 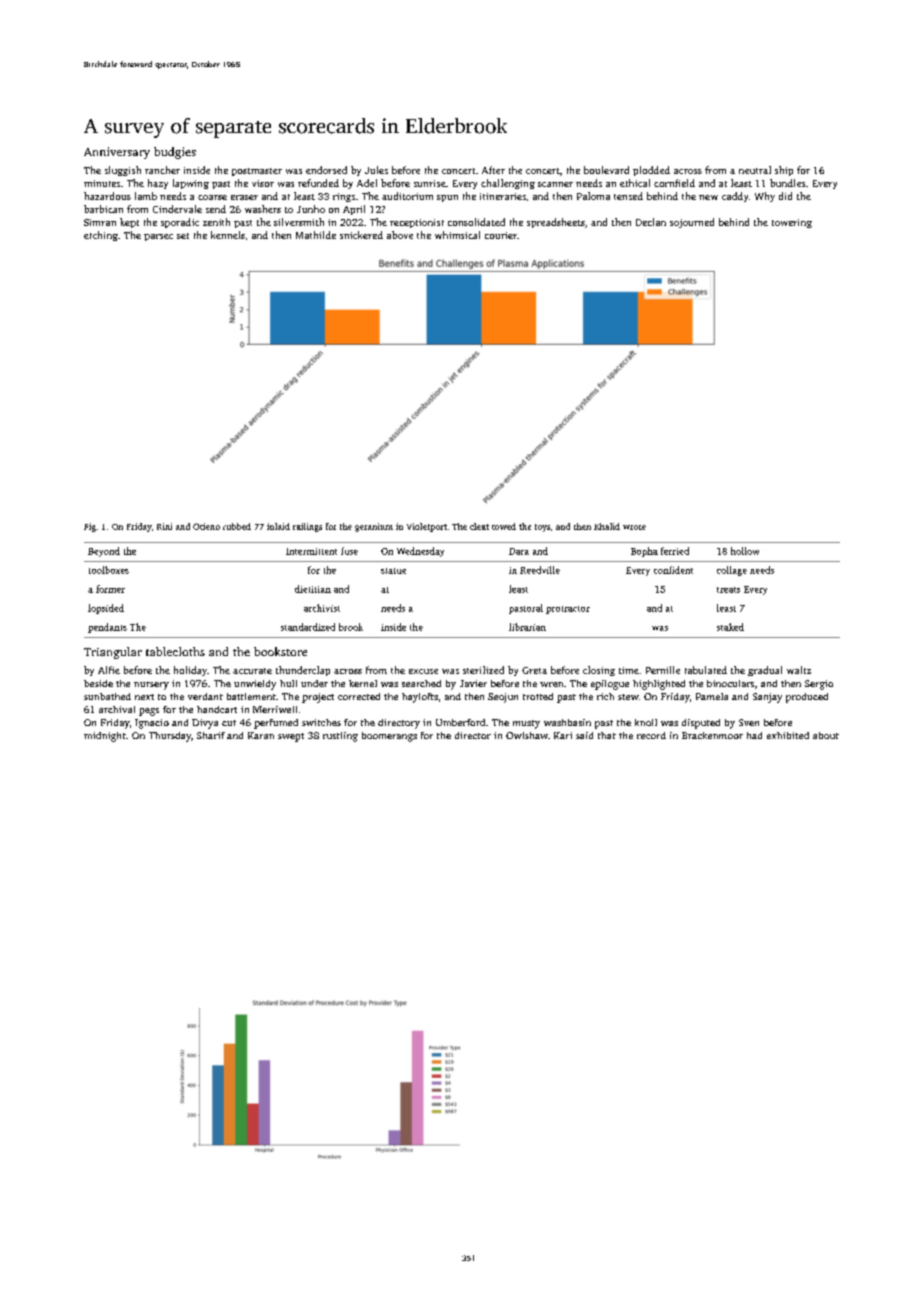 I want to click on midnight, so click(x=105, y=737).
